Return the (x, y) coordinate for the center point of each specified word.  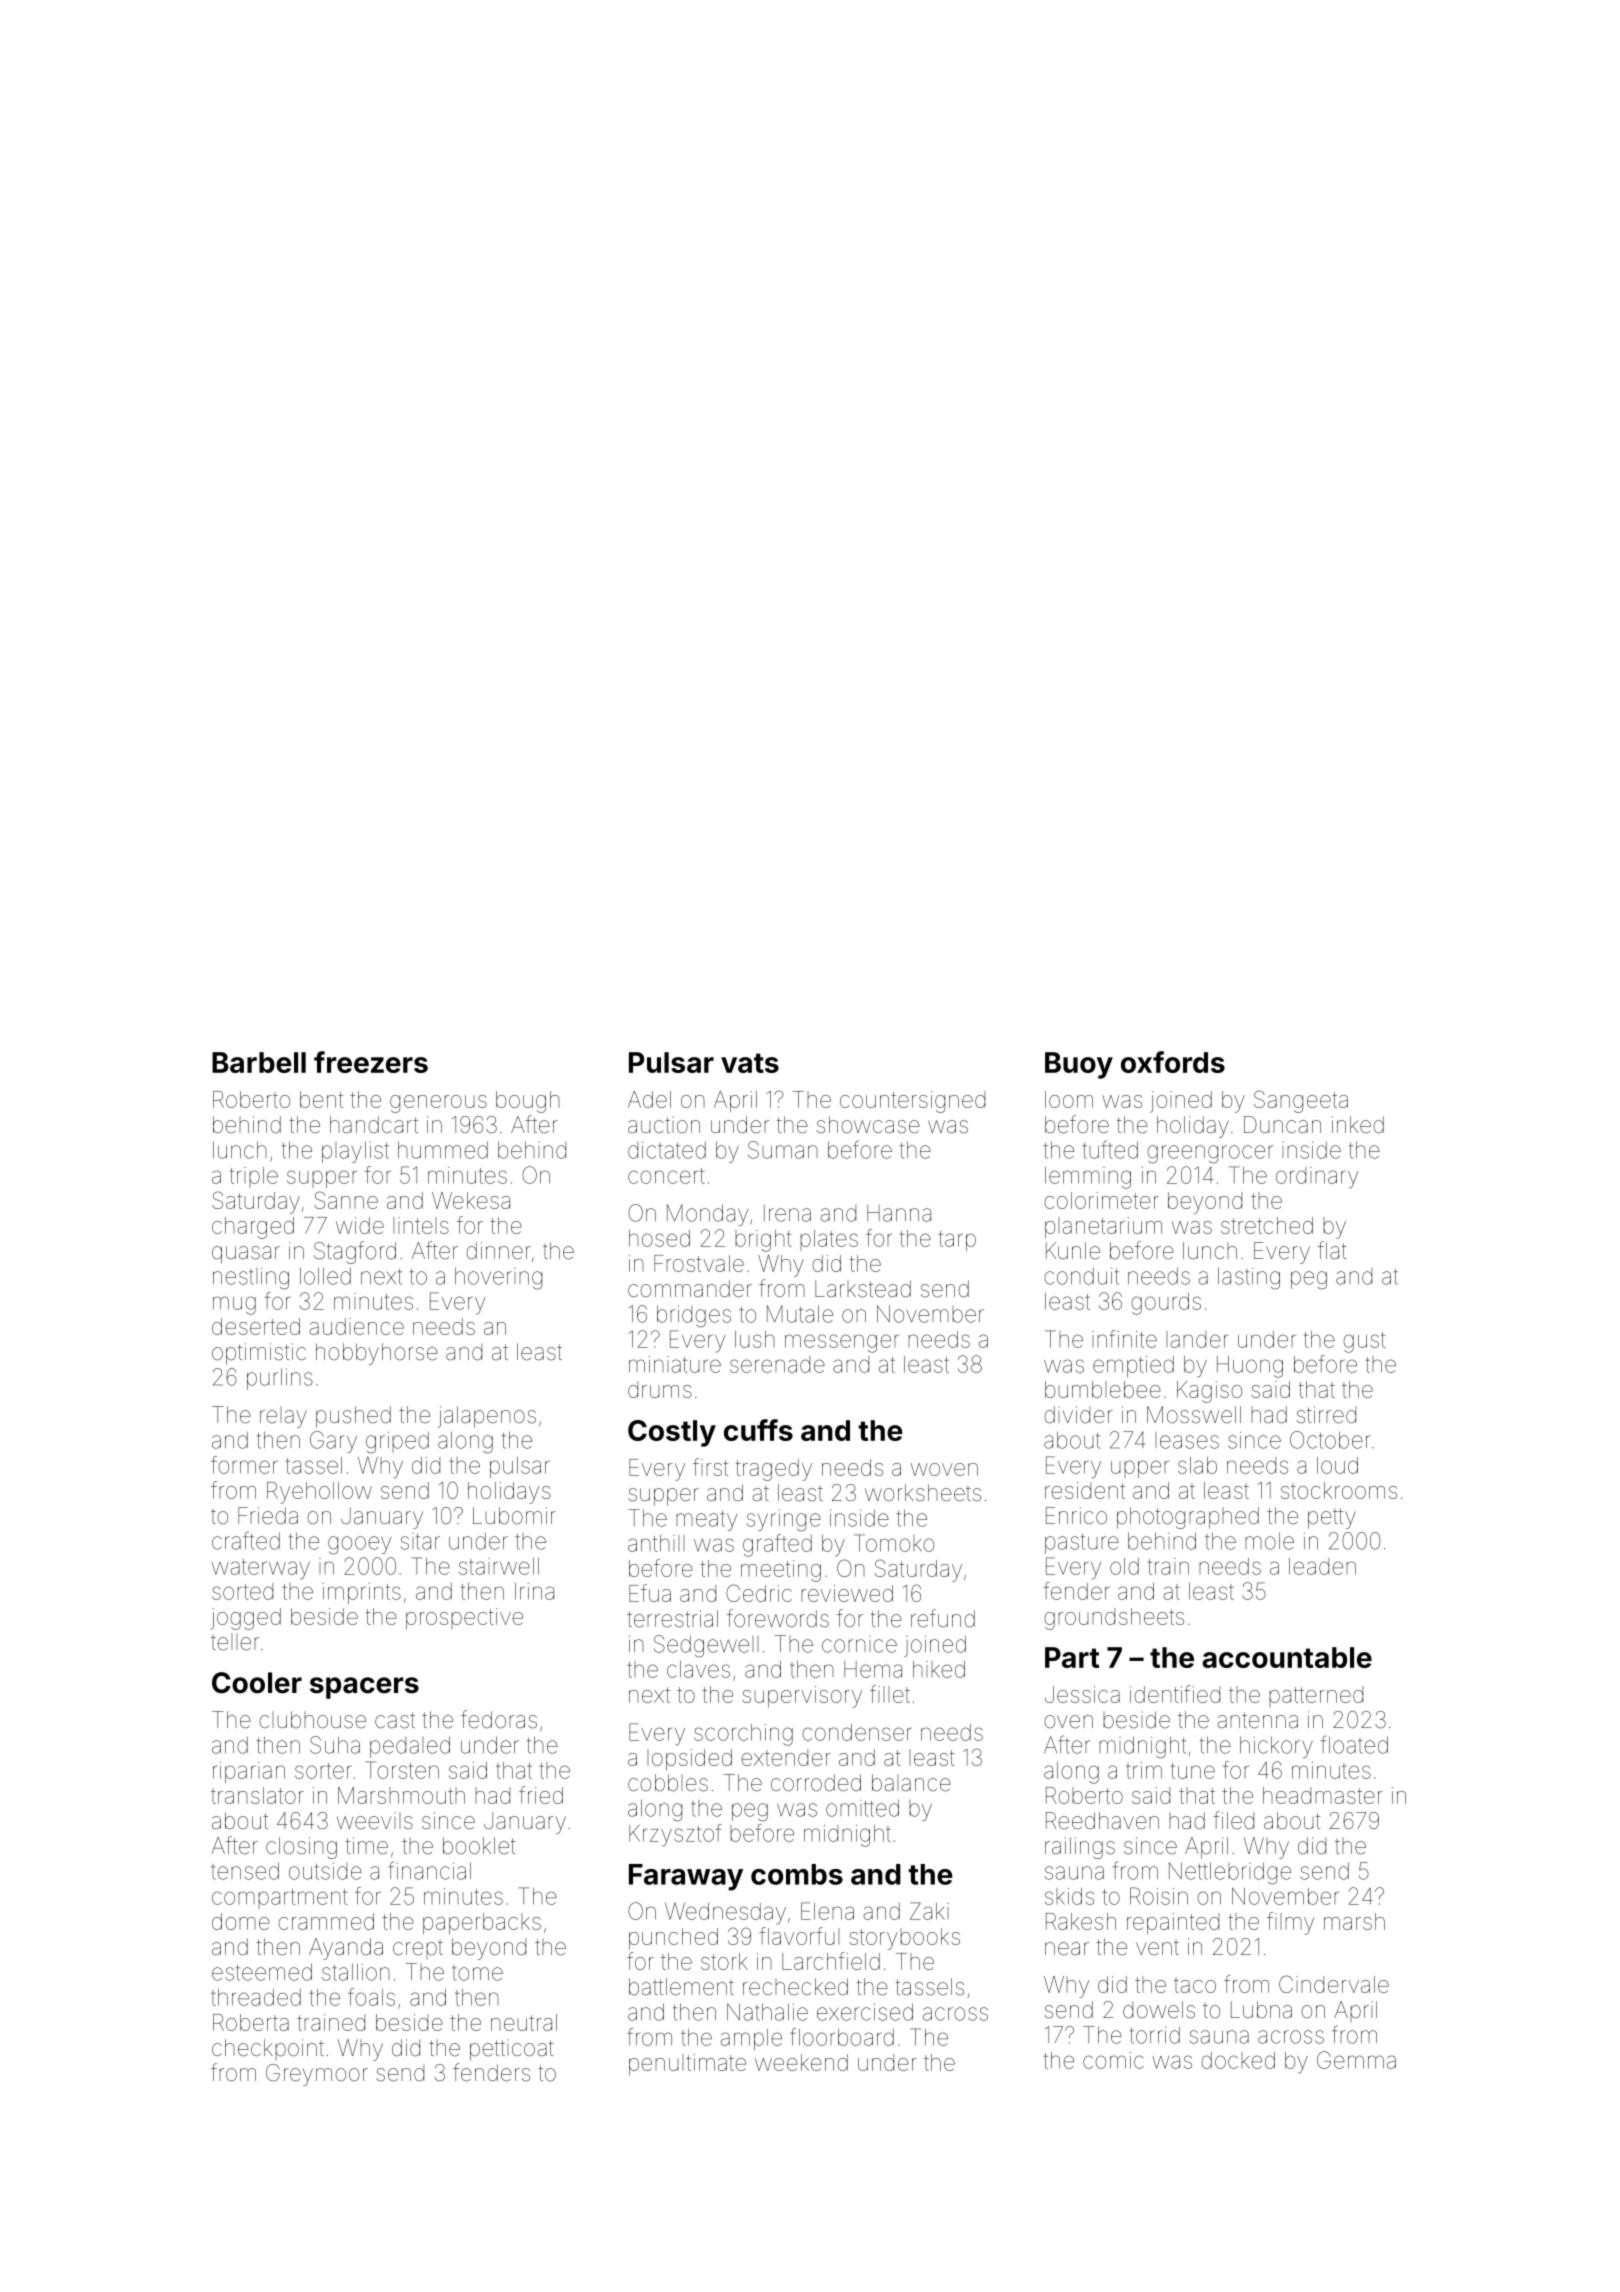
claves (698, 1669)
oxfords (1173, 1062)
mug (234, 1305)
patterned (1316, 1696)
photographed (1188, 1518)
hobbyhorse (377, 1354)
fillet (890, 1694)
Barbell (259, 1062)
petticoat (512, 2050)
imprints (362, 1593)
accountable (1287, 1657)
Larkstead (863, 1289)
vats (750, 1063)
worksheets (923, 1493)
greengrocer (1210, 1154)
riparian (249, 1772)
